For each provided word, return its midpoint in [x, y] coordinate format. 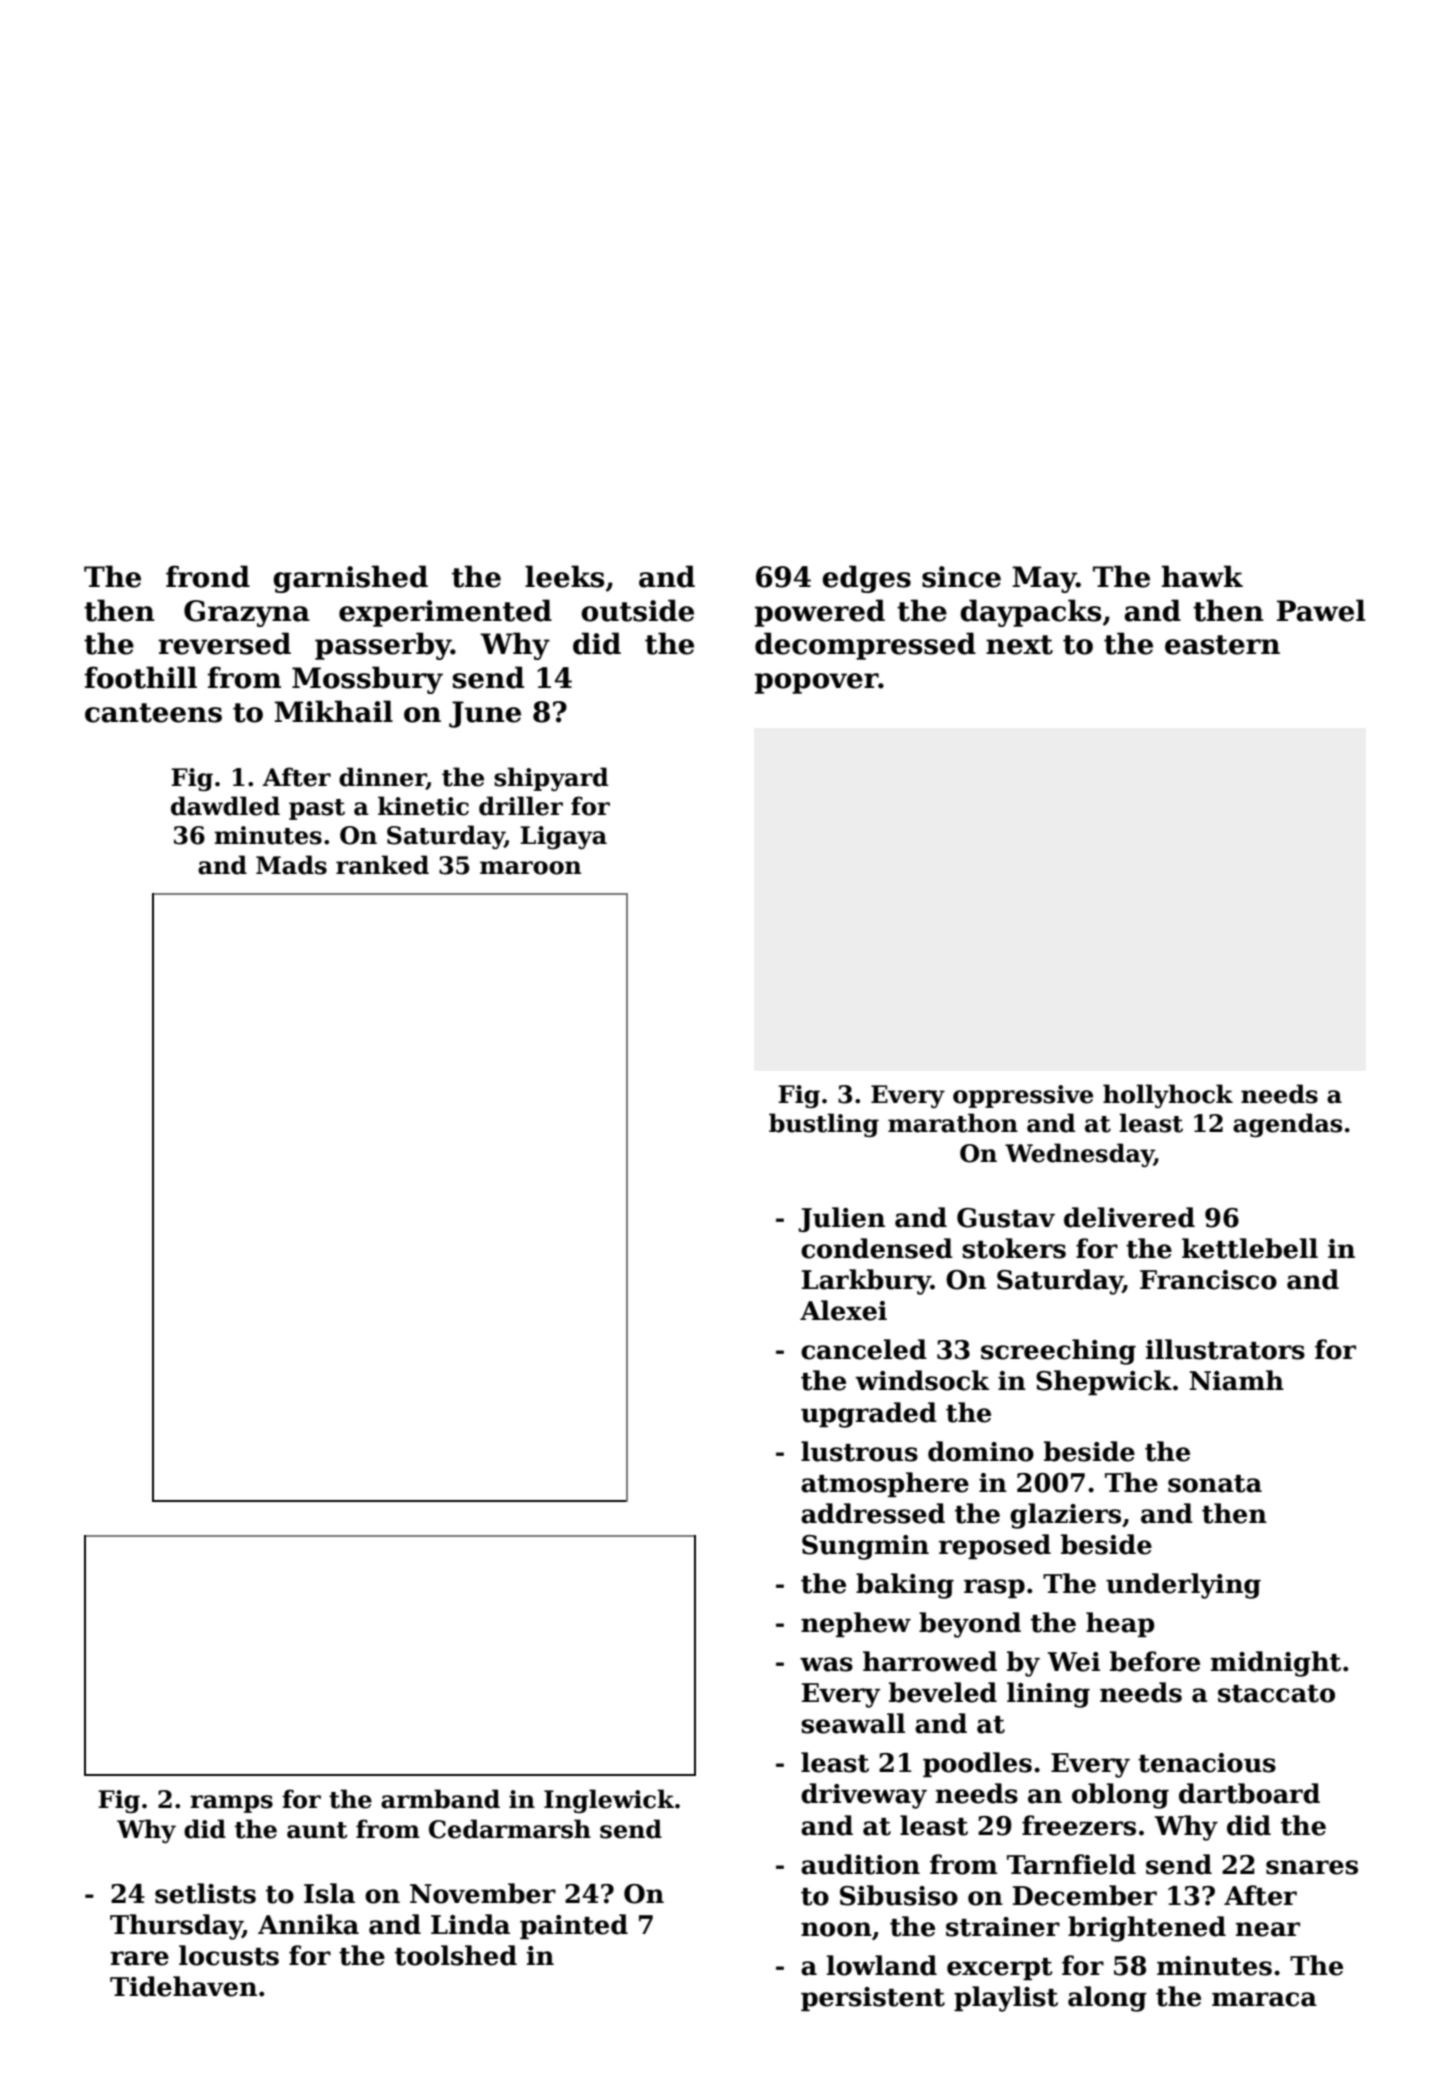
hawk [1202, 576]
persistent [873, 1999]
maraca [1264, 1999]
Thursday [176, 1927]
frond [208, 576]
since [961, 577]
